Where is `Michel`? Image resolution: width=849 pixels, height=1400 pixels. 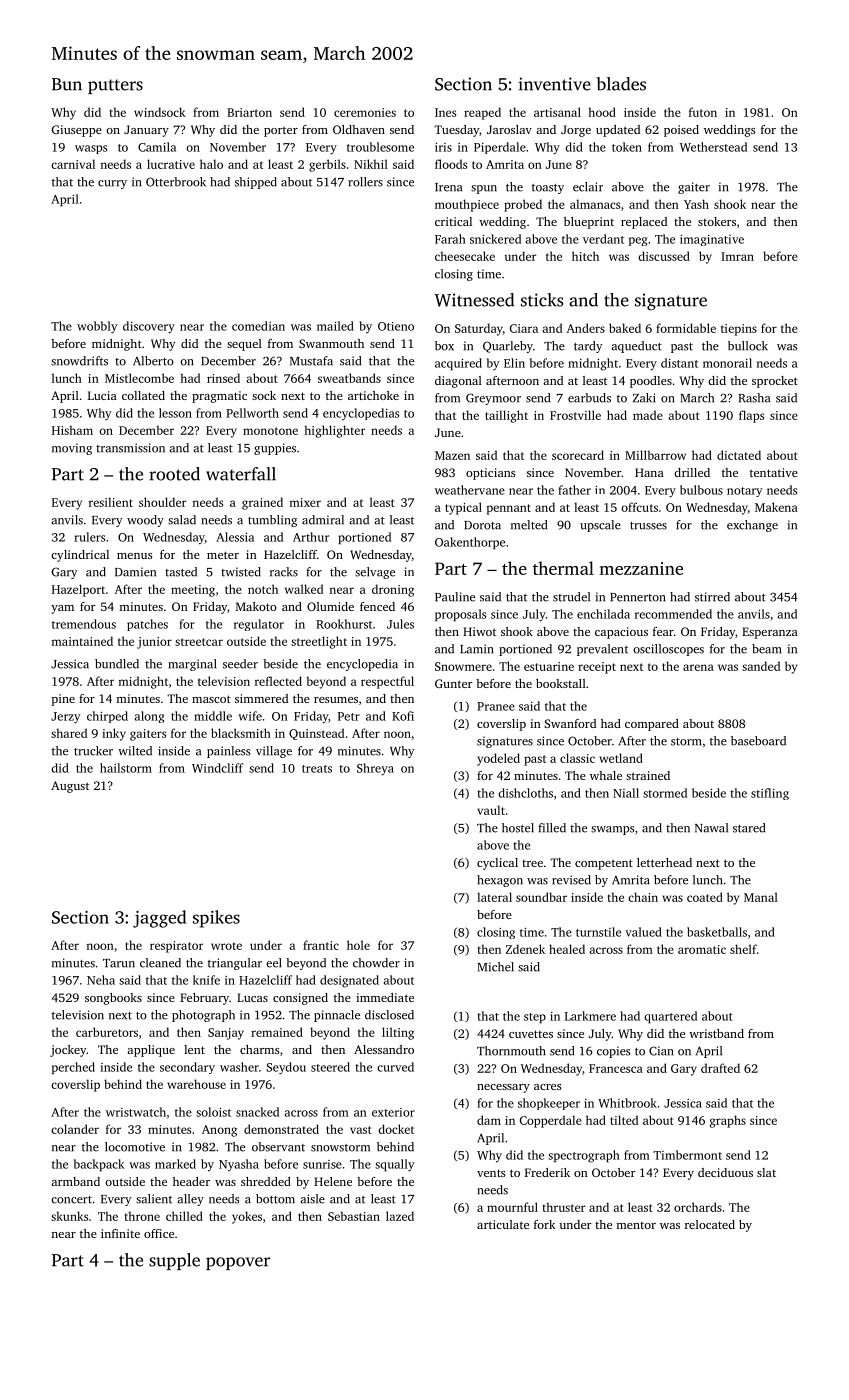
Michel is located at coordinates (495, 967).
